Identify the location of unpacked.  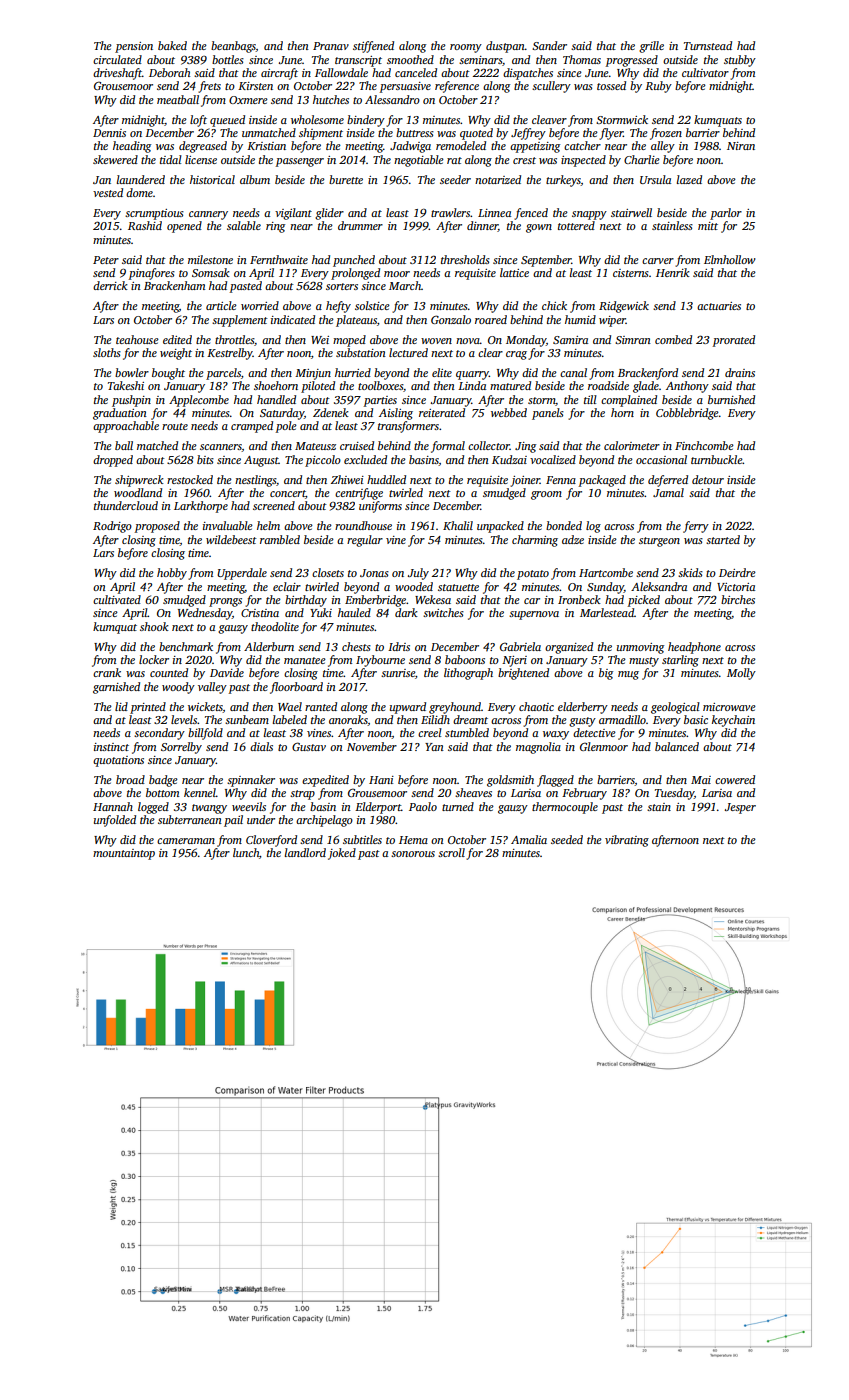
(500, 527).
